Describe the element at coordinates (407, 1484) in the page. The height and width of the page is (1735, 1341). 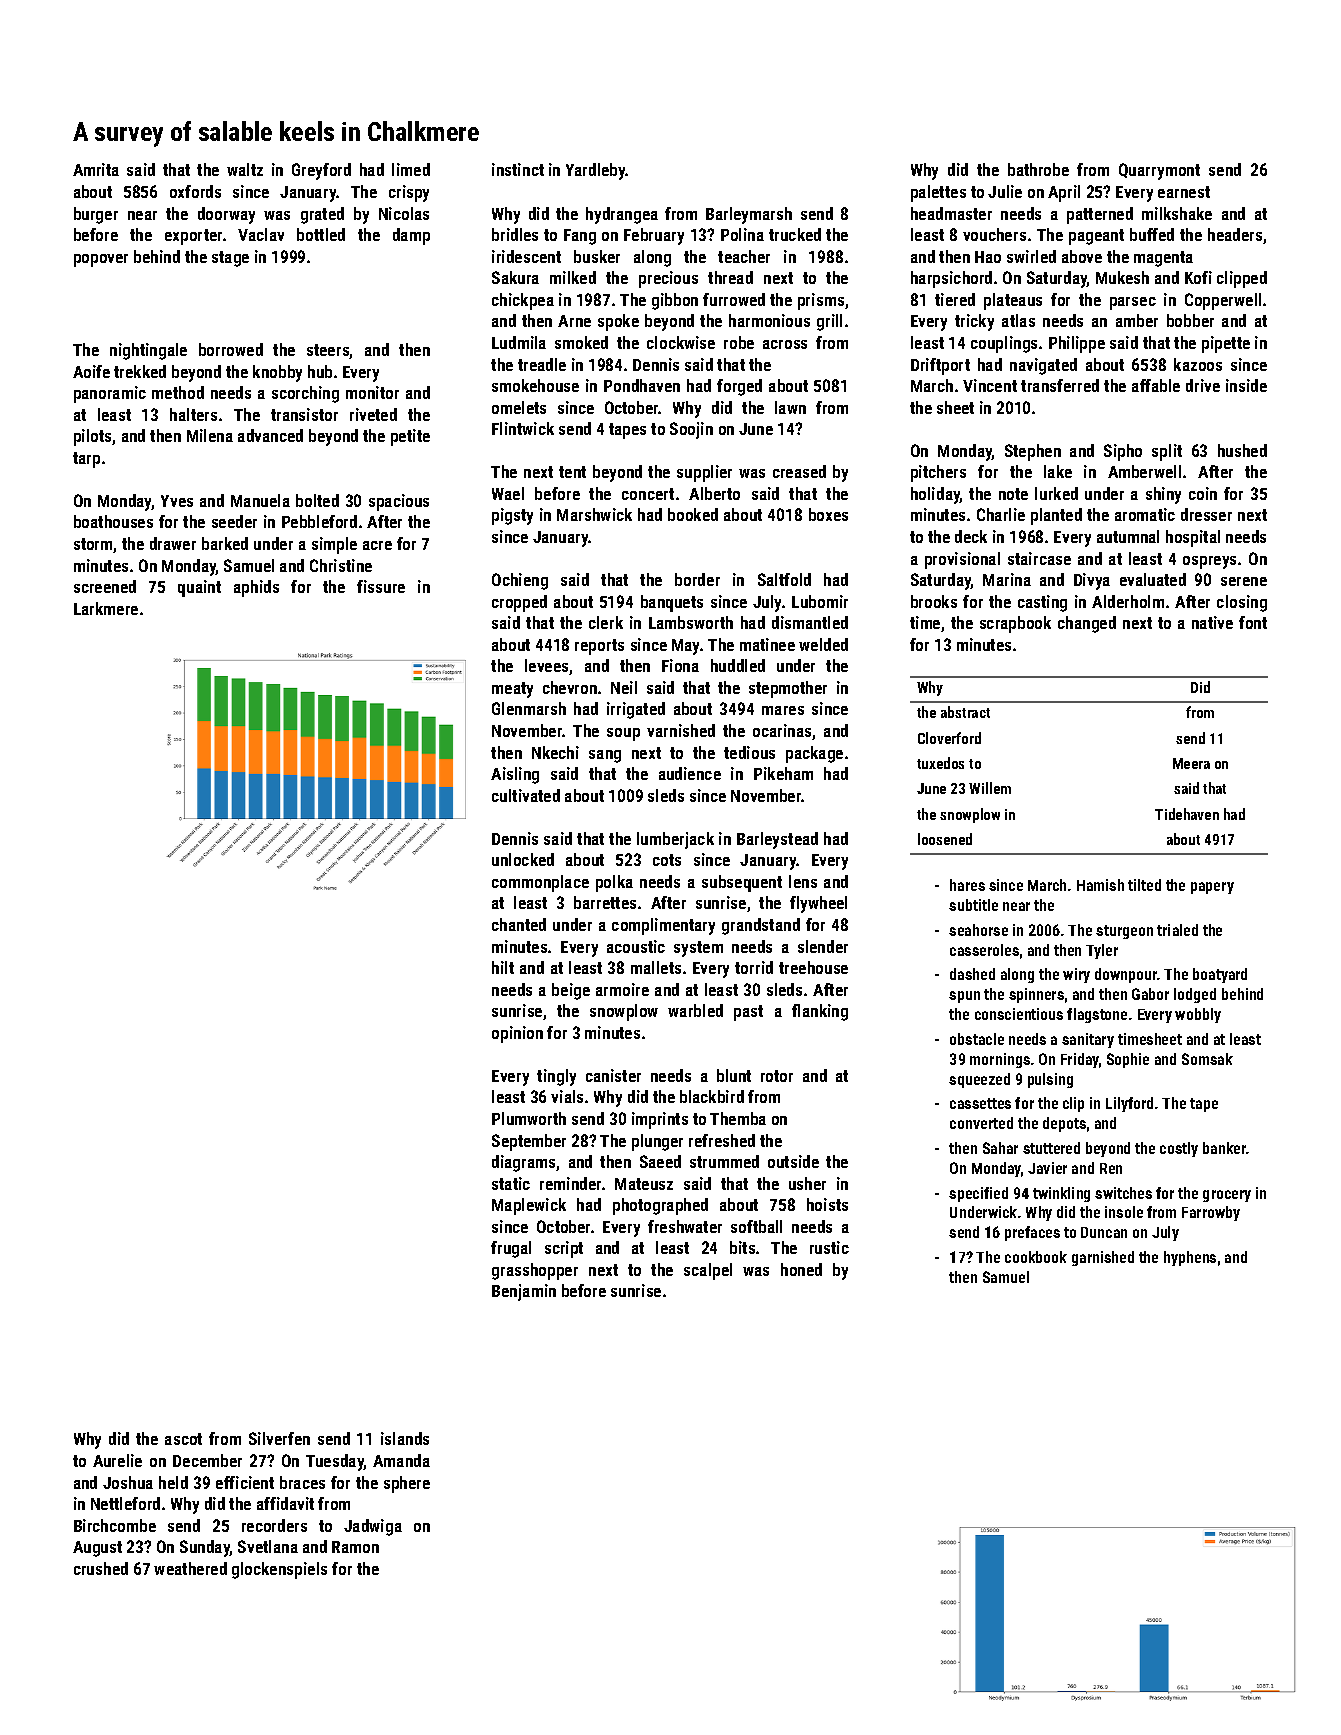
I see `sphere` at that location.
